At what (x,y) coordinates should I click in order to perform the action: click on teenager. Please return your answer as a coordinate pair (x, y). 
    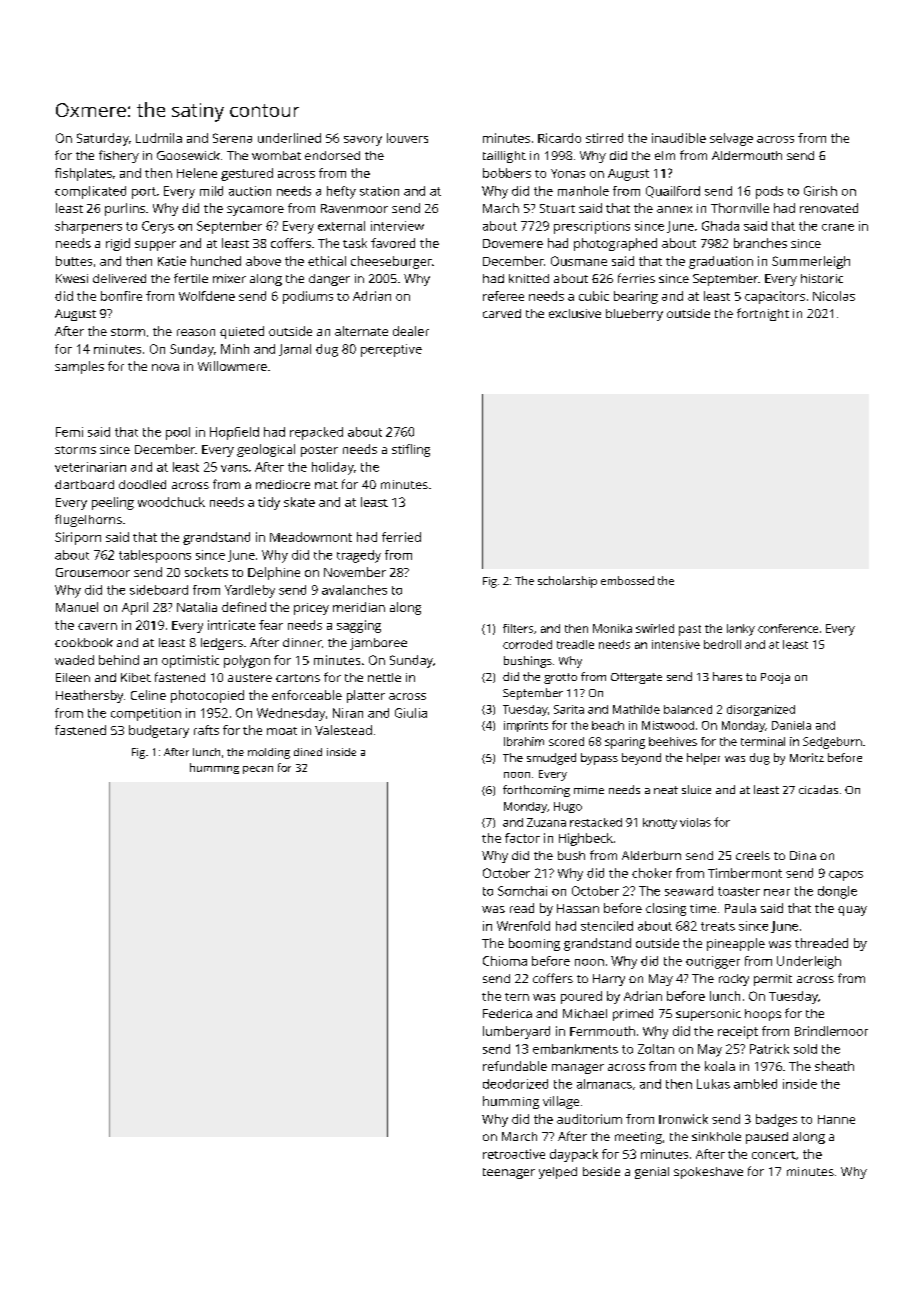
    Looking at the image, I should click on (509, 1173).
